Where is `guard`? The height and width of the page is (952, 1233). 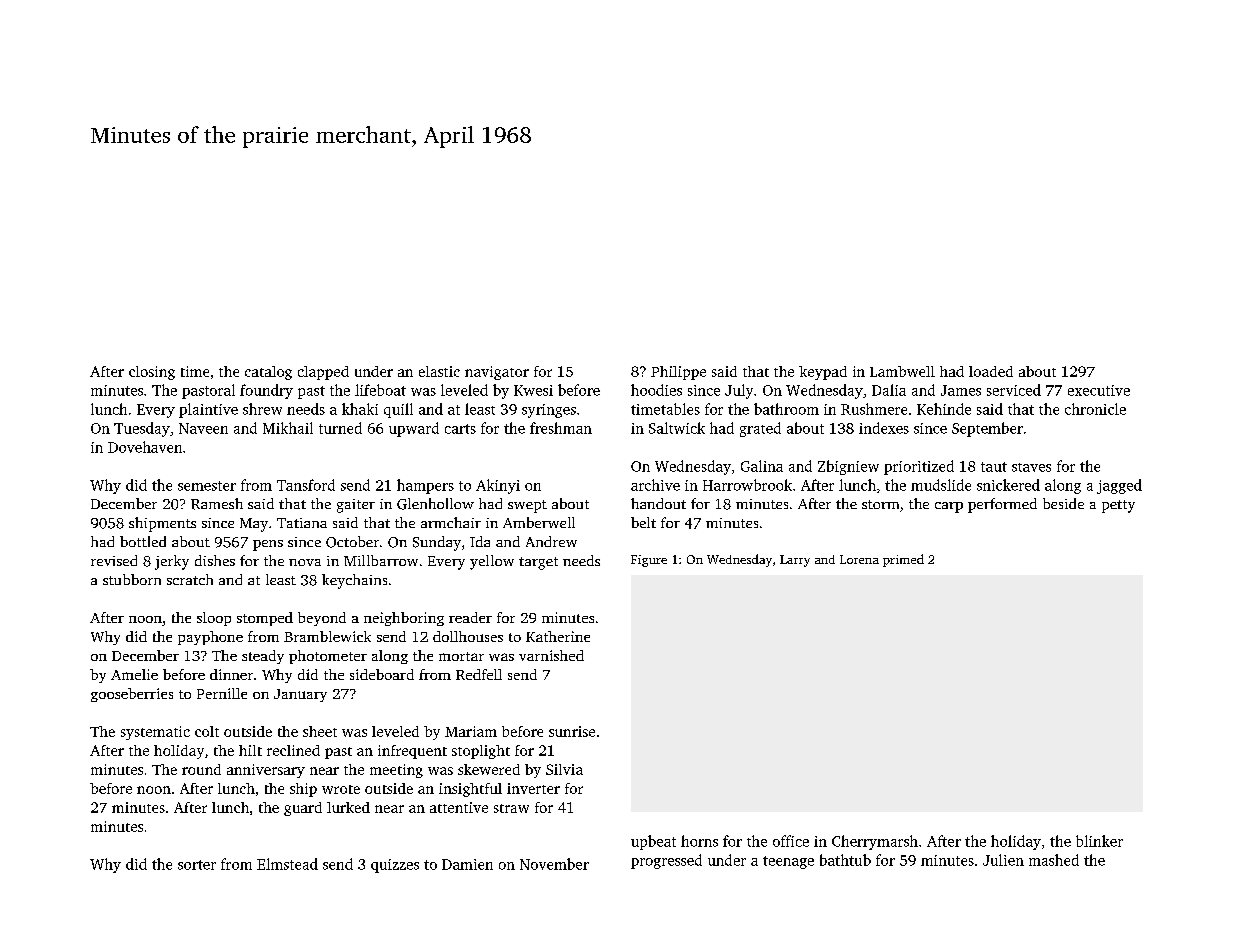 guard is located at coordinates (303, 809).
